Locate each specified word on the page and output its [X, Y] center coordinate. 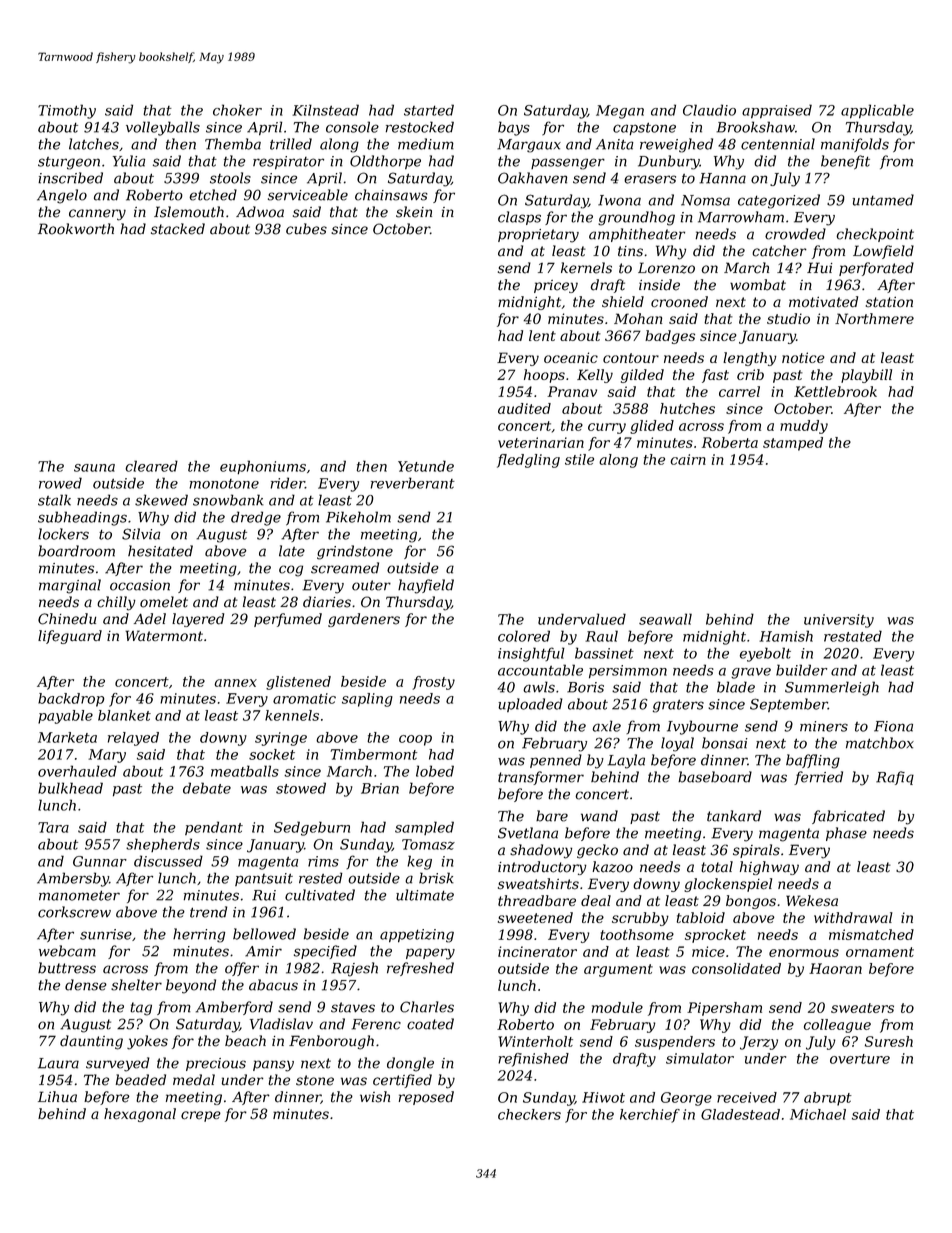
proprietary [538, 236]
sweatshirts [538, 884]
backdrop [71, 700]
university [839, 621]
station [889, 302]
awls [539, 687]
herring [199, 935]
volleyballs [163, 128]
